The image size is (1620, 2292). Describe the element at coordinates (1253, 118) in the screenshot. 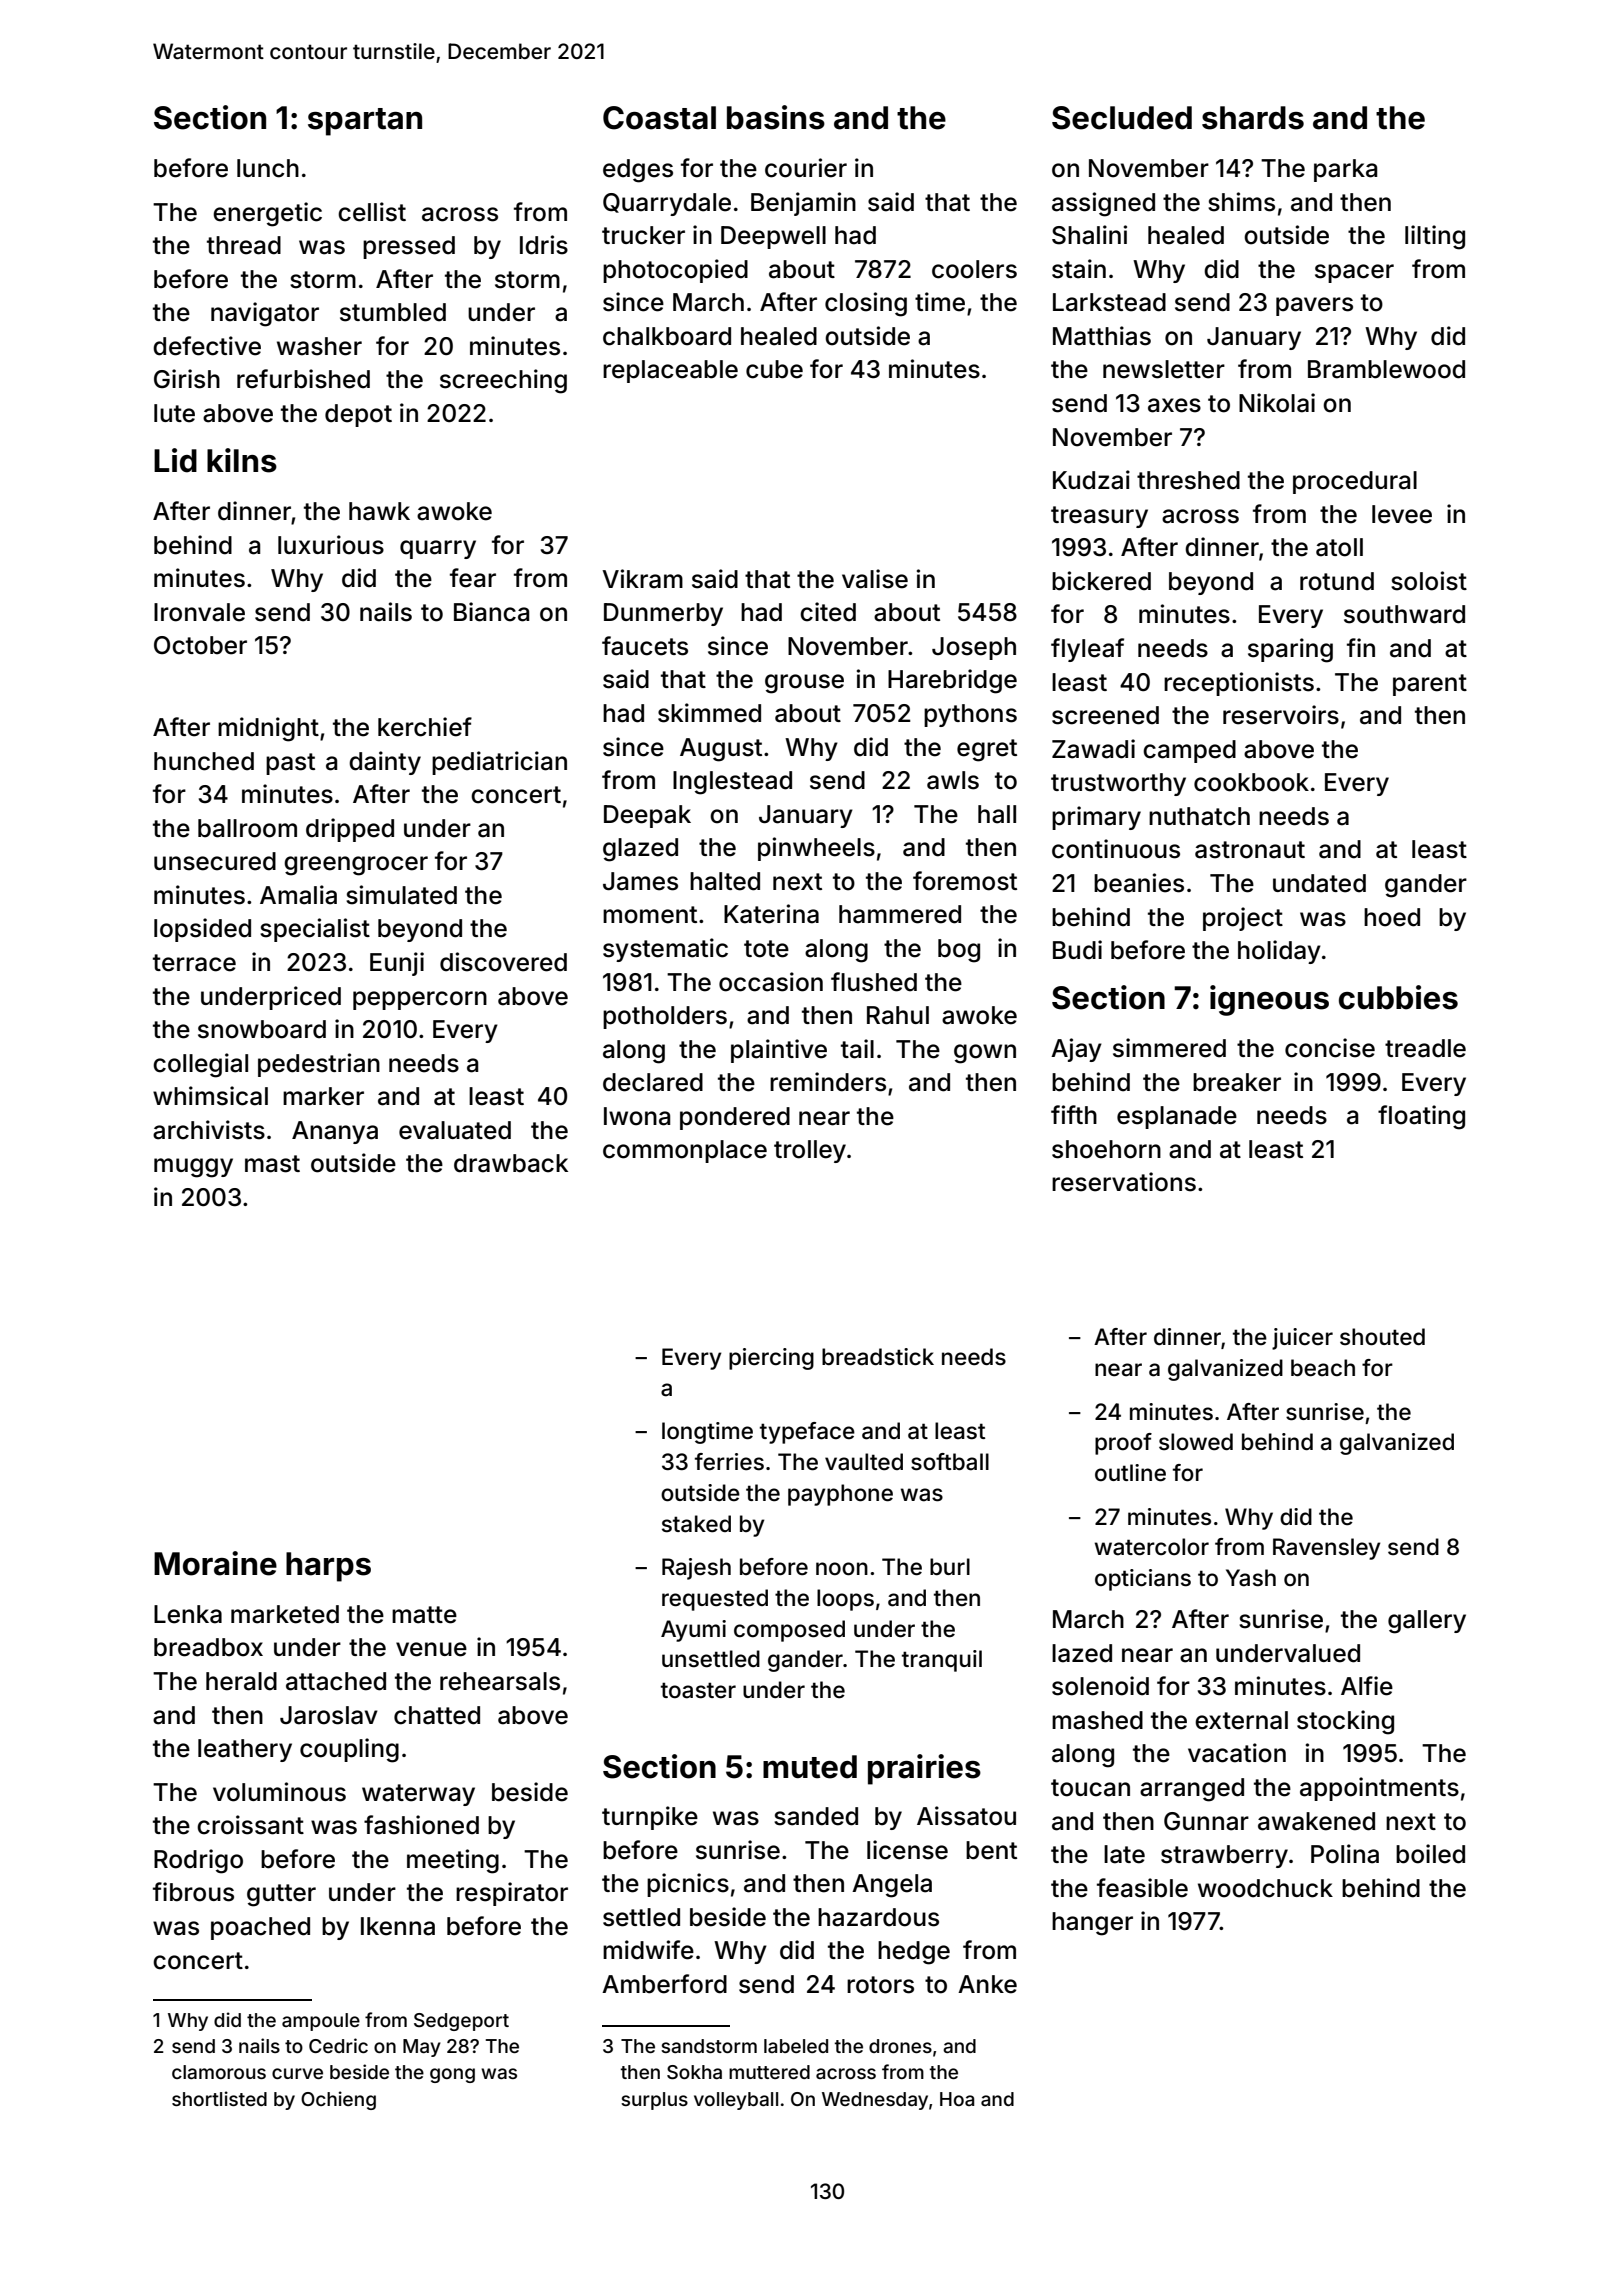

I see `shards` at that location.
